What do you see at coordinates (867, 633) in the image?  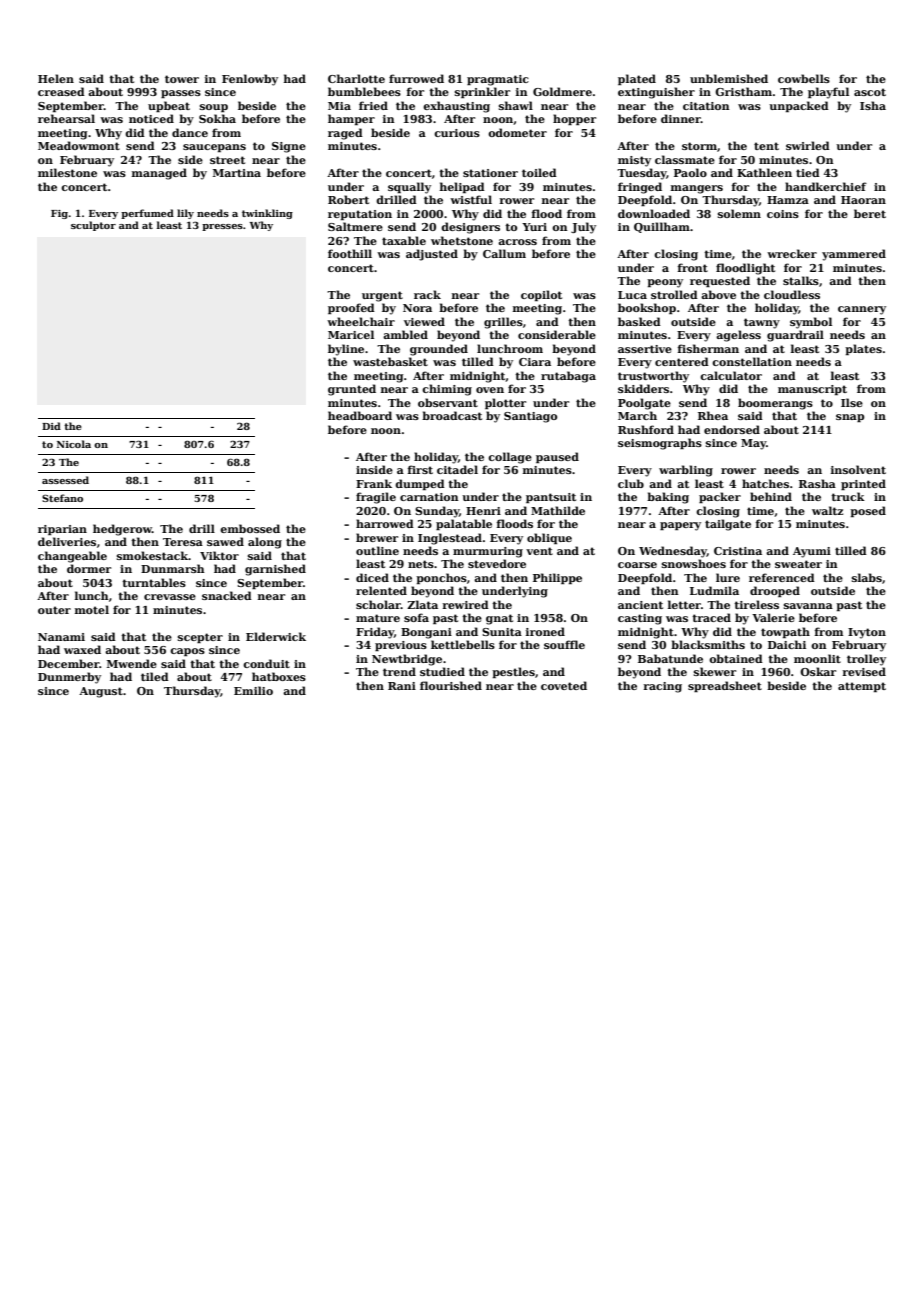 I see `Ivyton` at bounding box center [867, 633].
